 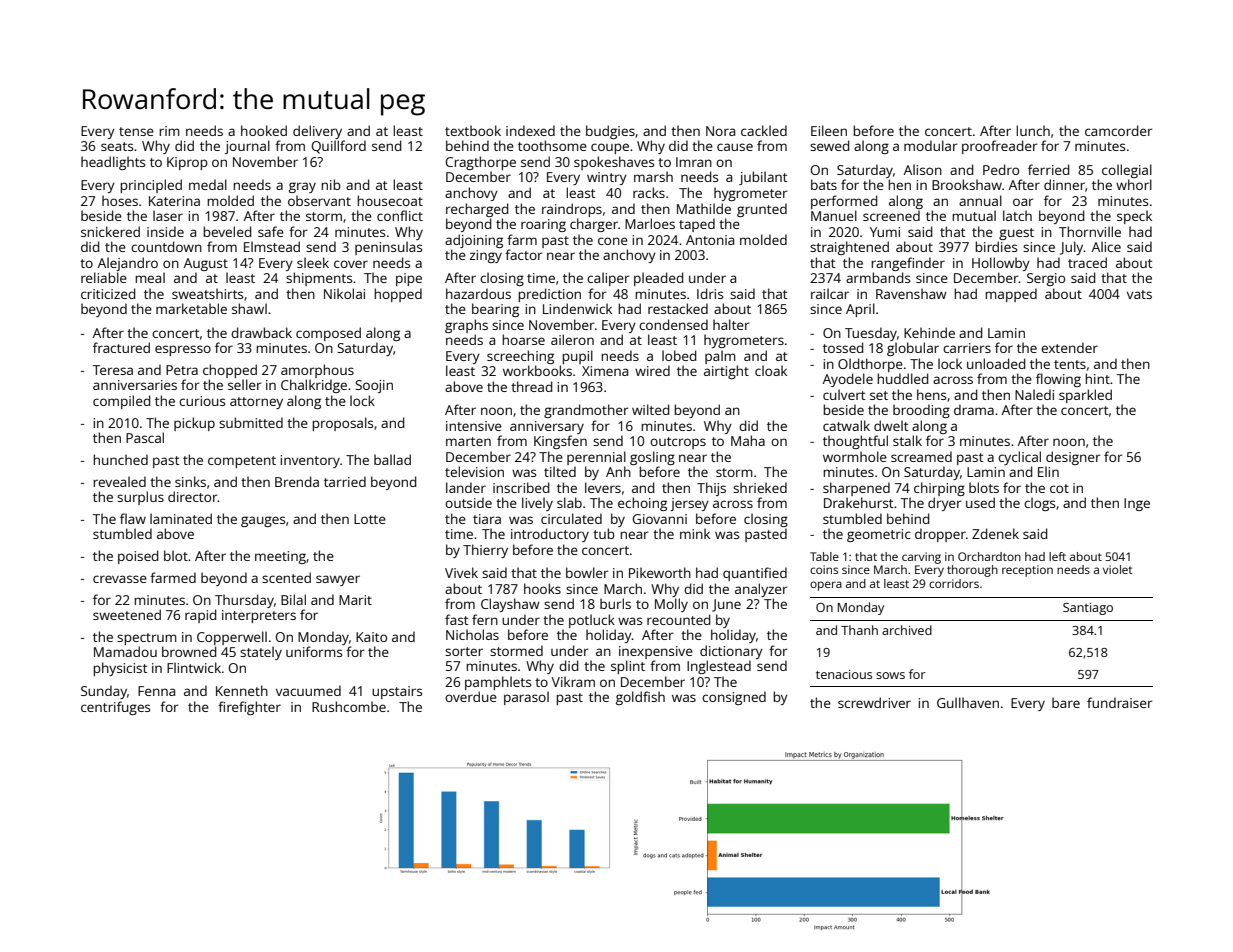 I want to click on Quillford, so click(x=338, y=147).
